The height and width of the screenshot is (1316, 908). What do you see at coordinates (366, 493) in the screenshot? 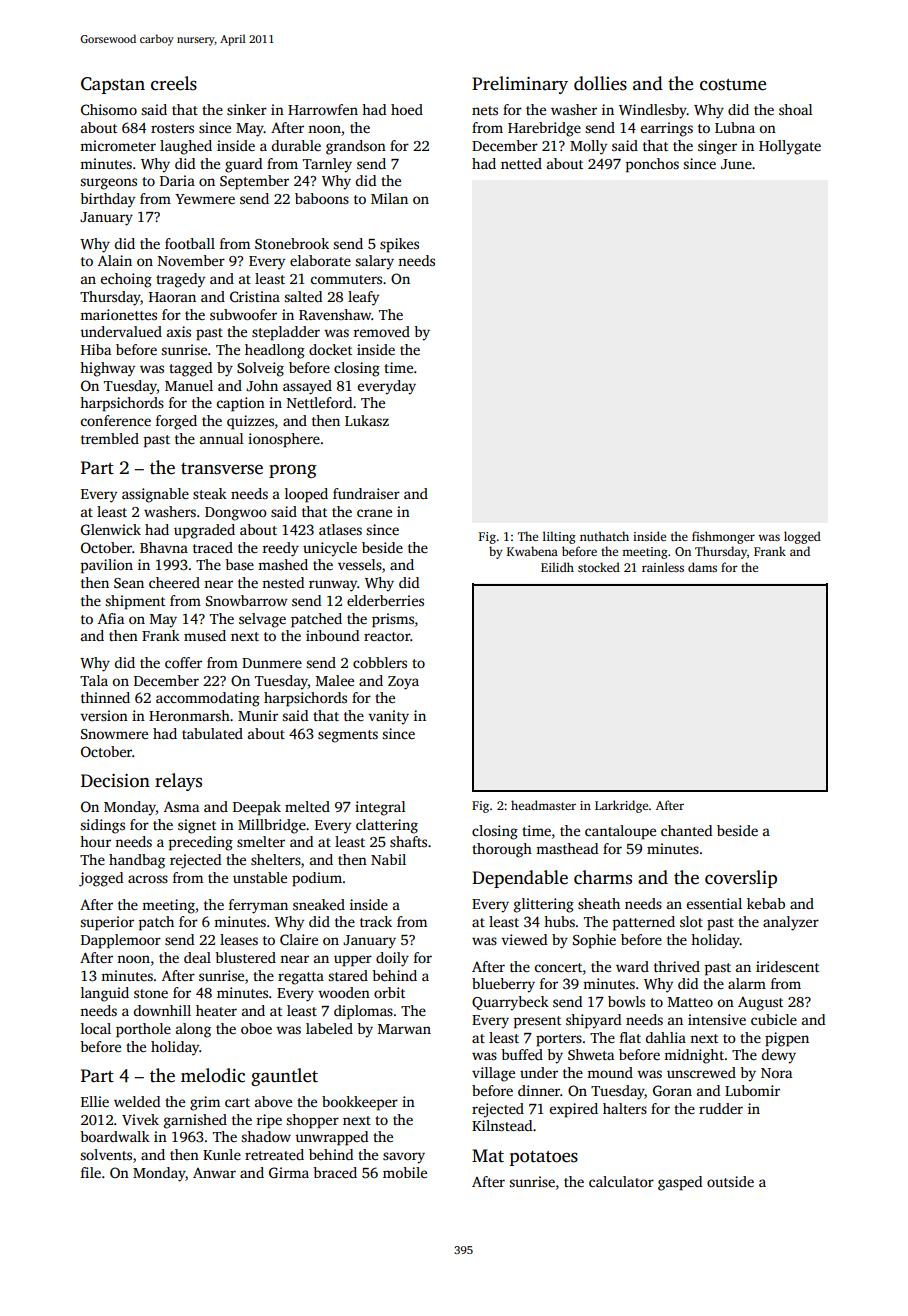
I see `fundraiser` at bounding box center [366, 493].
